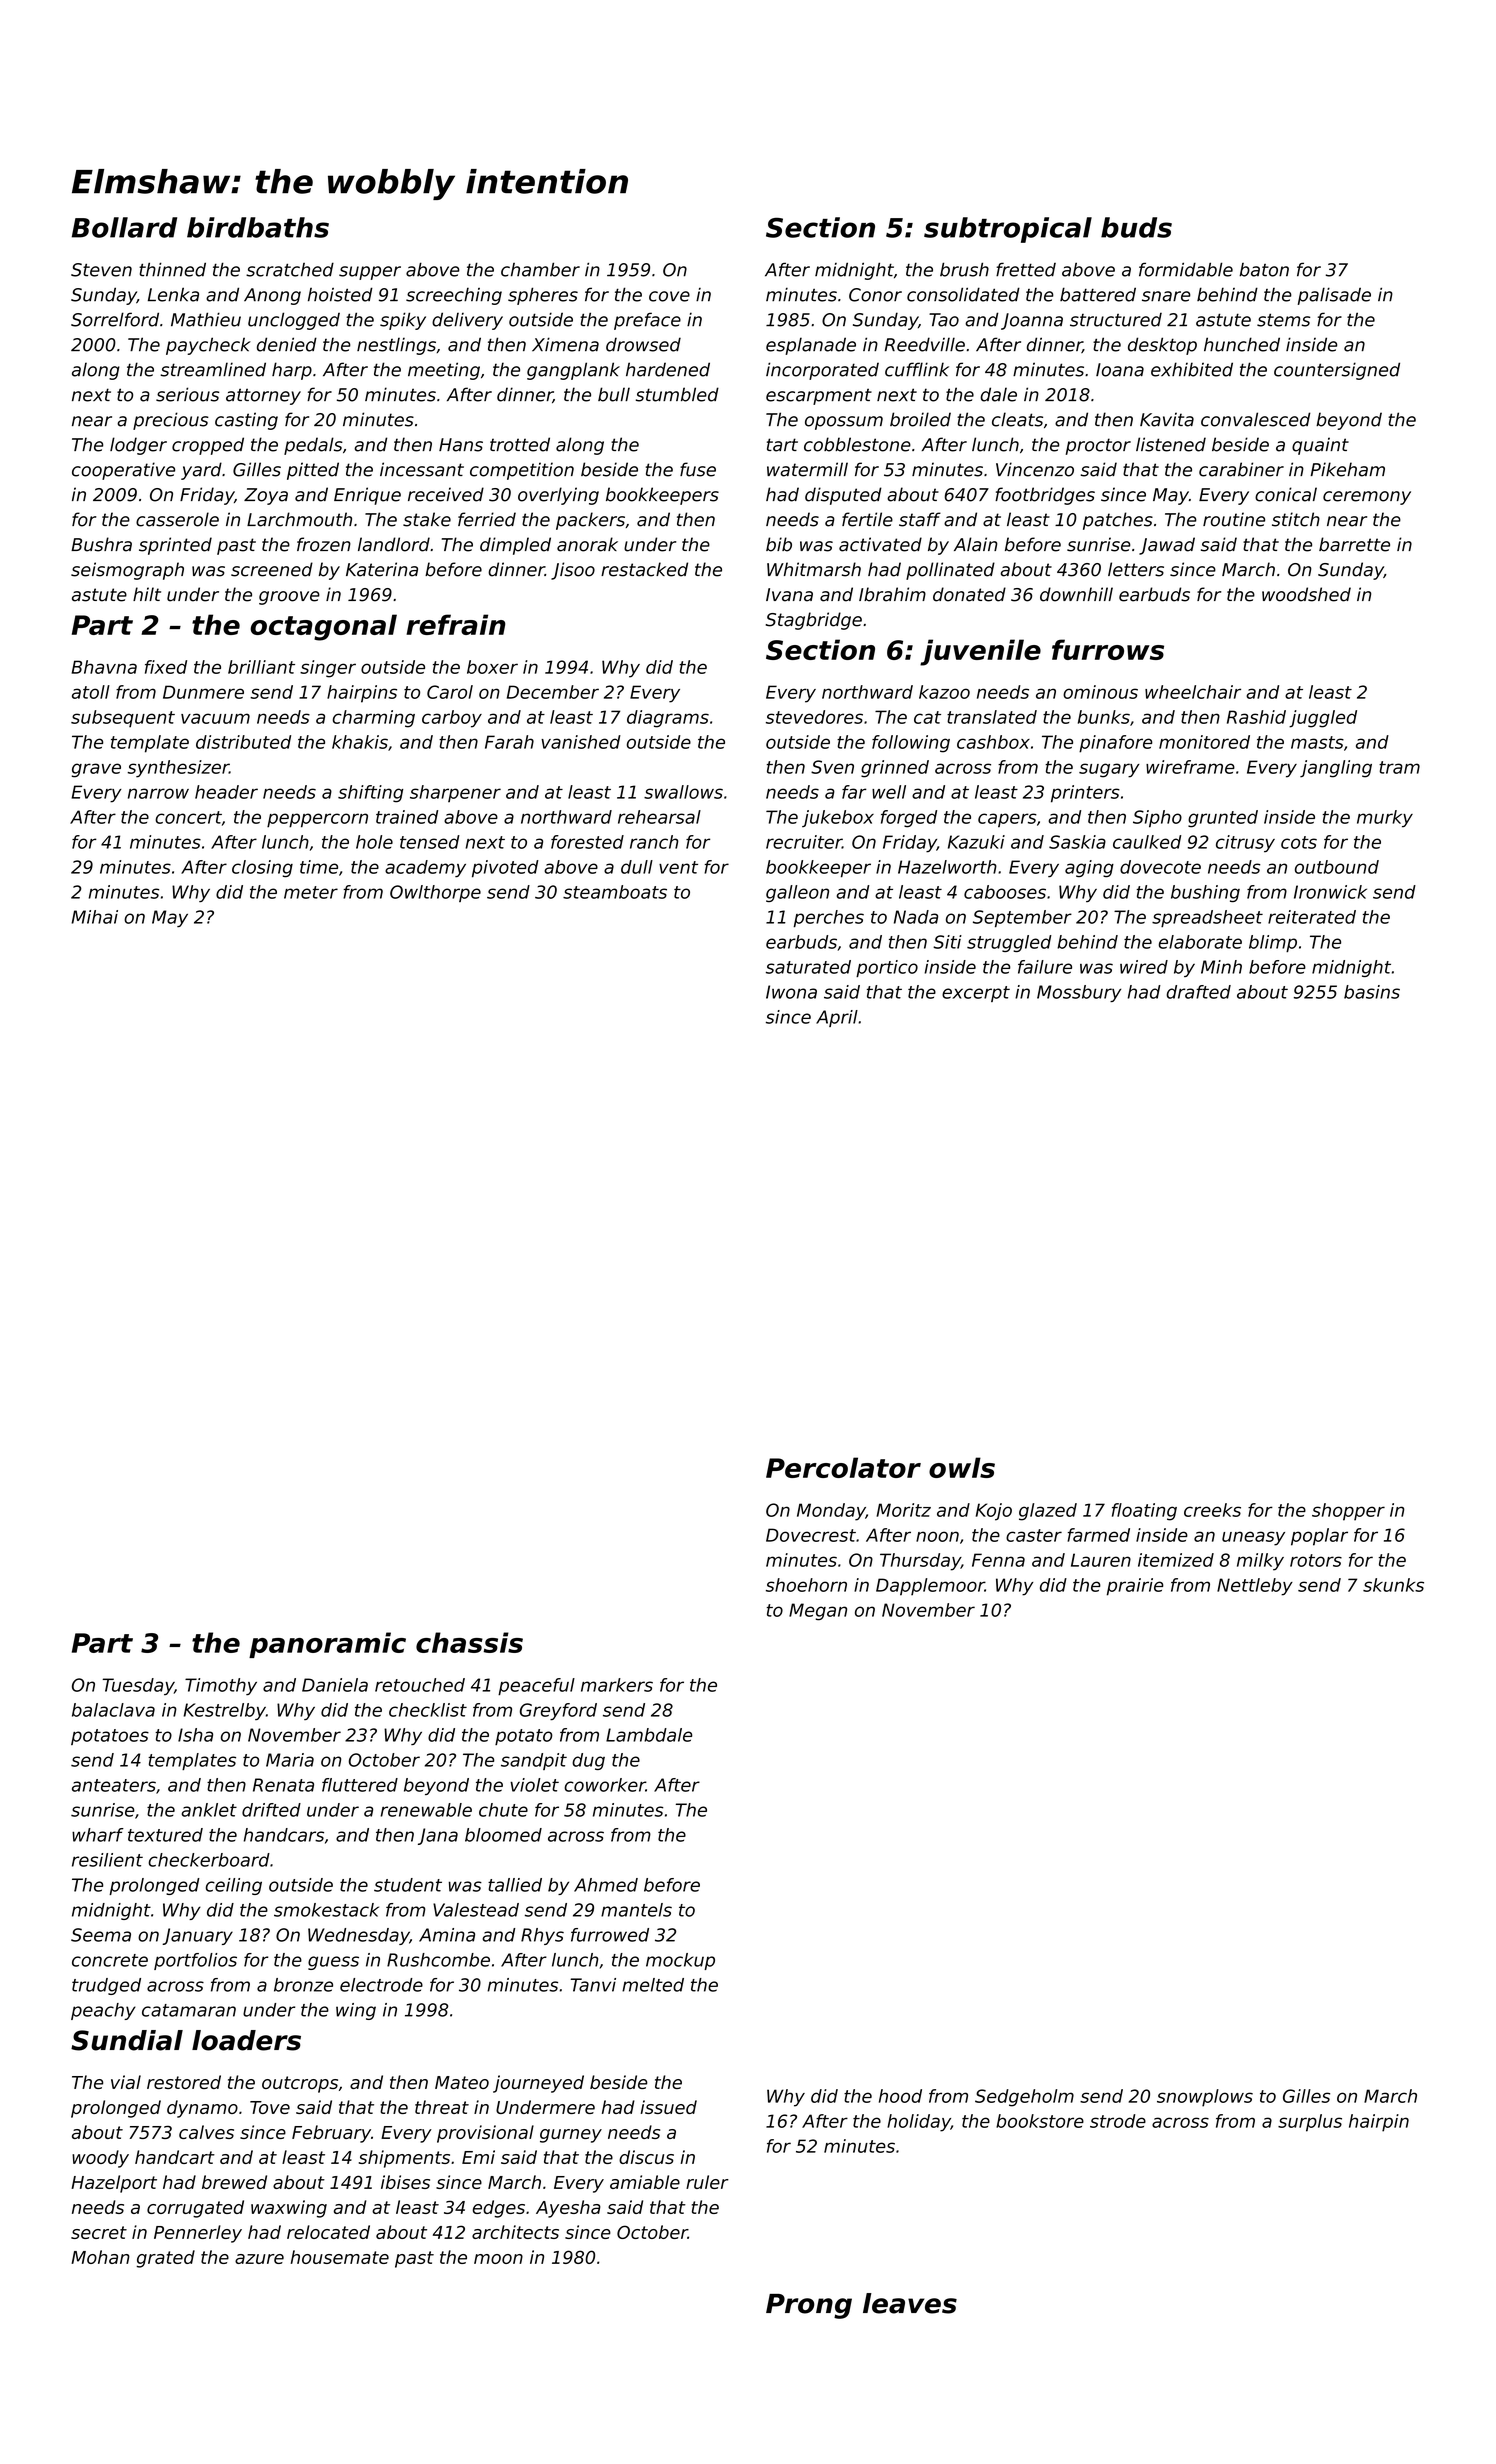 This screenshot has height=2464, width=1496. I want to click on bull, so click(614, 394).
